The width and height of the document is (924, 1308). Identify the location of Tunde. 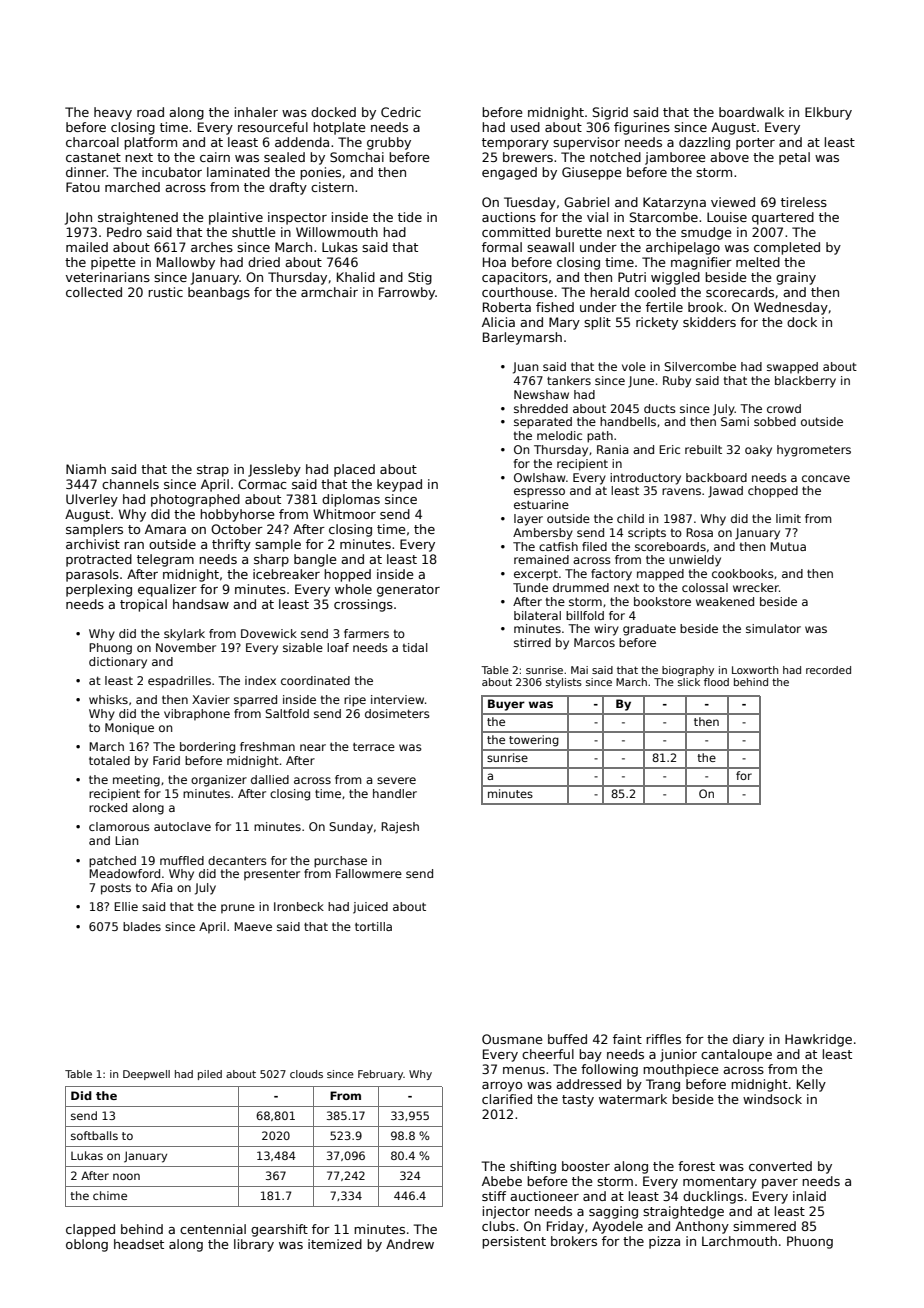
(530, 587).
